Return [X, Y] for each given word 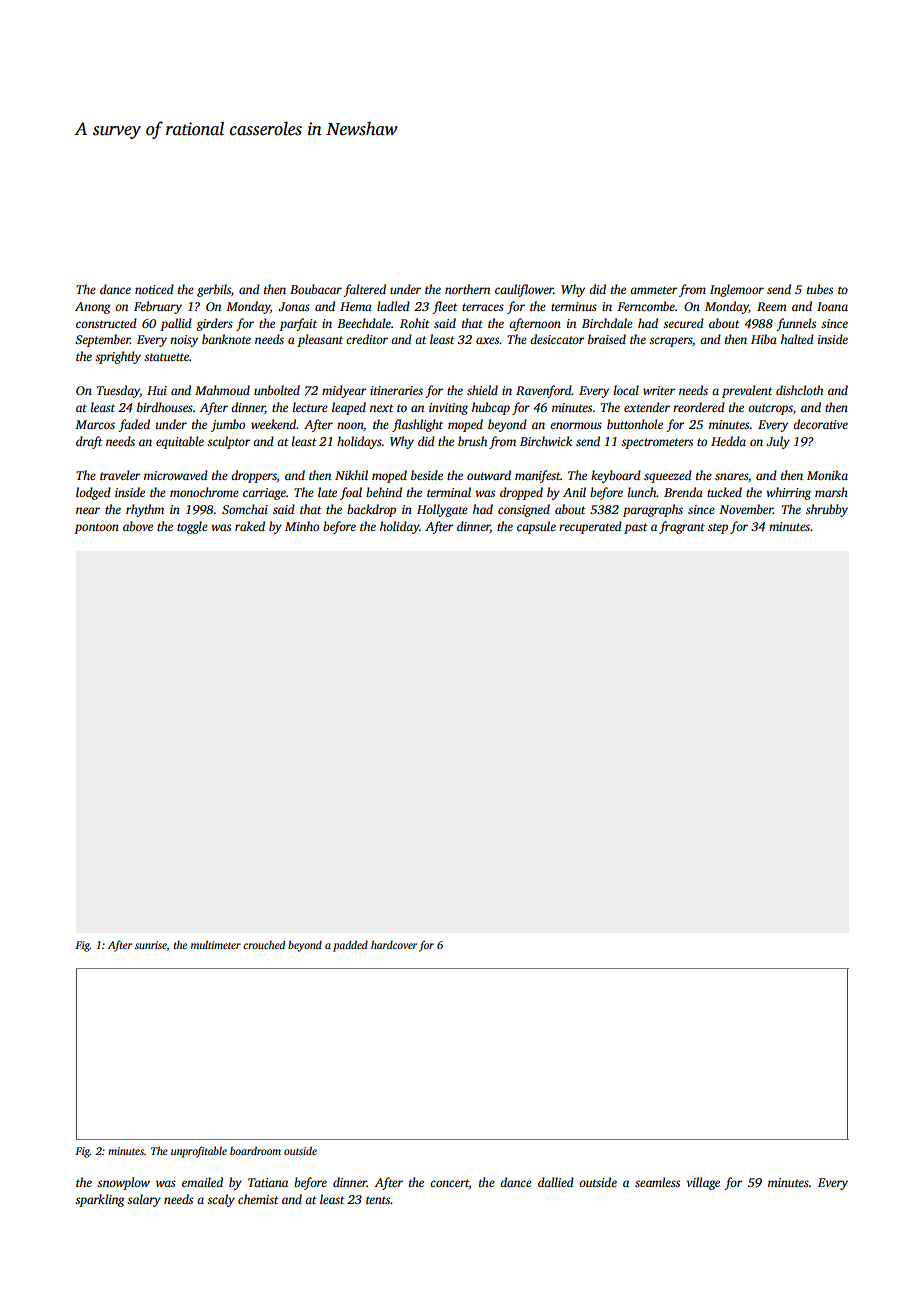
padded [350, 946]
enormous [576, 425]
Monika [827, 475]
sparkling [99, 1200]
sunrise [151, 946]
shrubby [827, 510]
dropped [521, 493]
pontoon [96, 528]
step [718, 528]
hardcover [394, 945]
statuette [166, 357]
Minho [302, 526]
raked [250, 526]
